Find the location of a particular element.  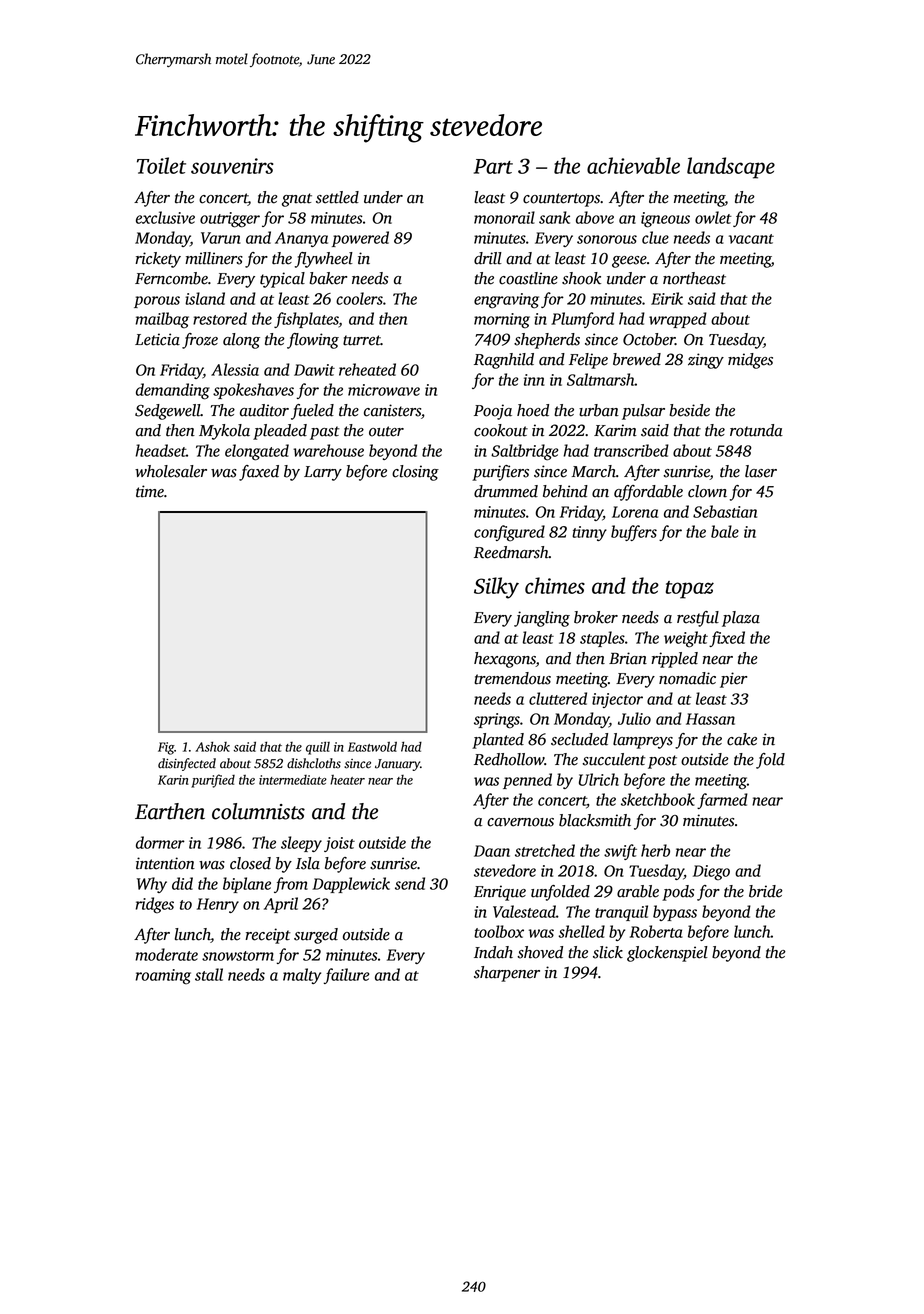

drill is located at coordinates (488, 258).
